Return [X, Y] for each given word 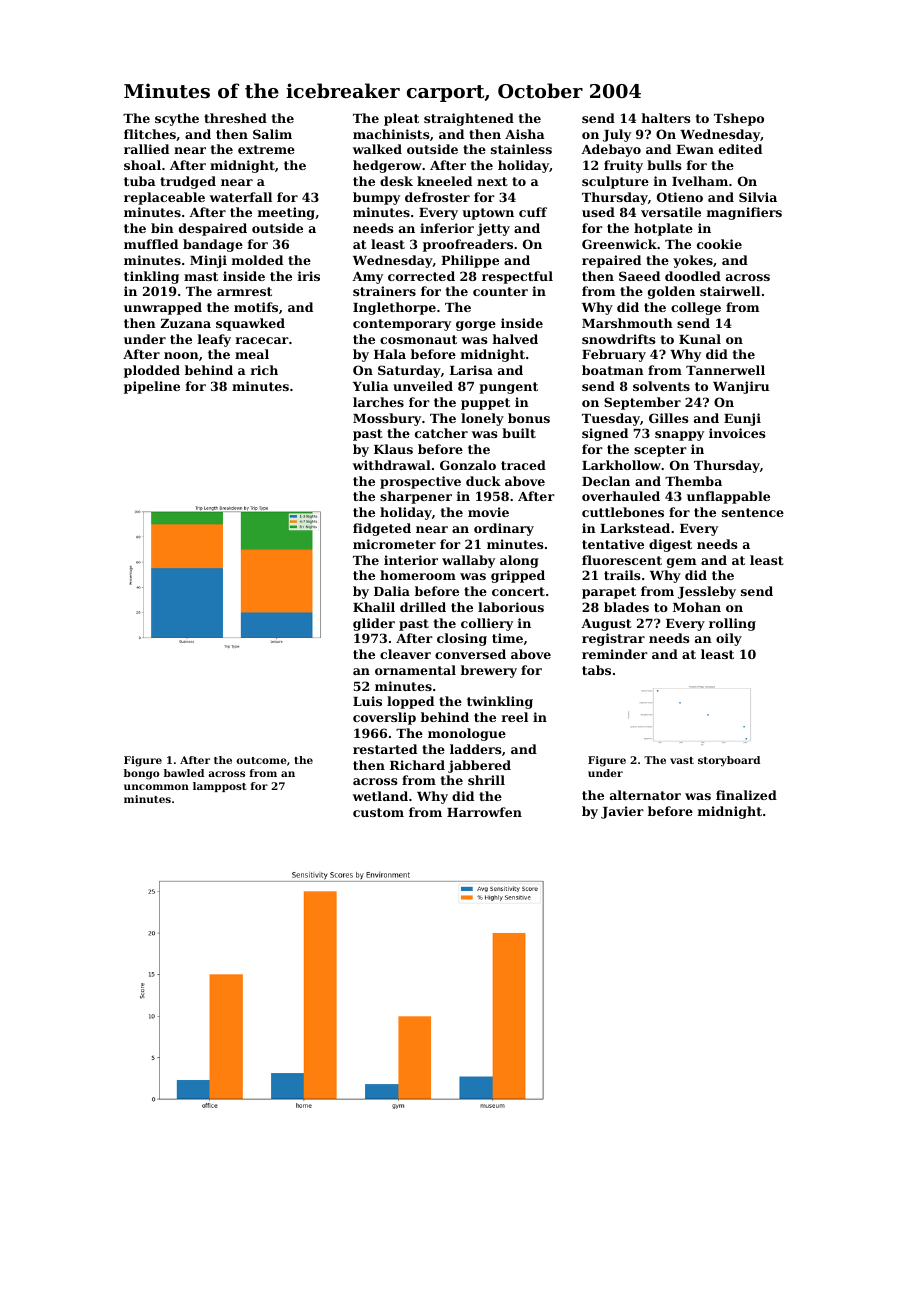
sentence [753, 512]
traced [523, 465]
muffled [151, 244]
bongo [142, 774]
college [696, 308]
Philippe [470, 261]
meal [252, 354]
